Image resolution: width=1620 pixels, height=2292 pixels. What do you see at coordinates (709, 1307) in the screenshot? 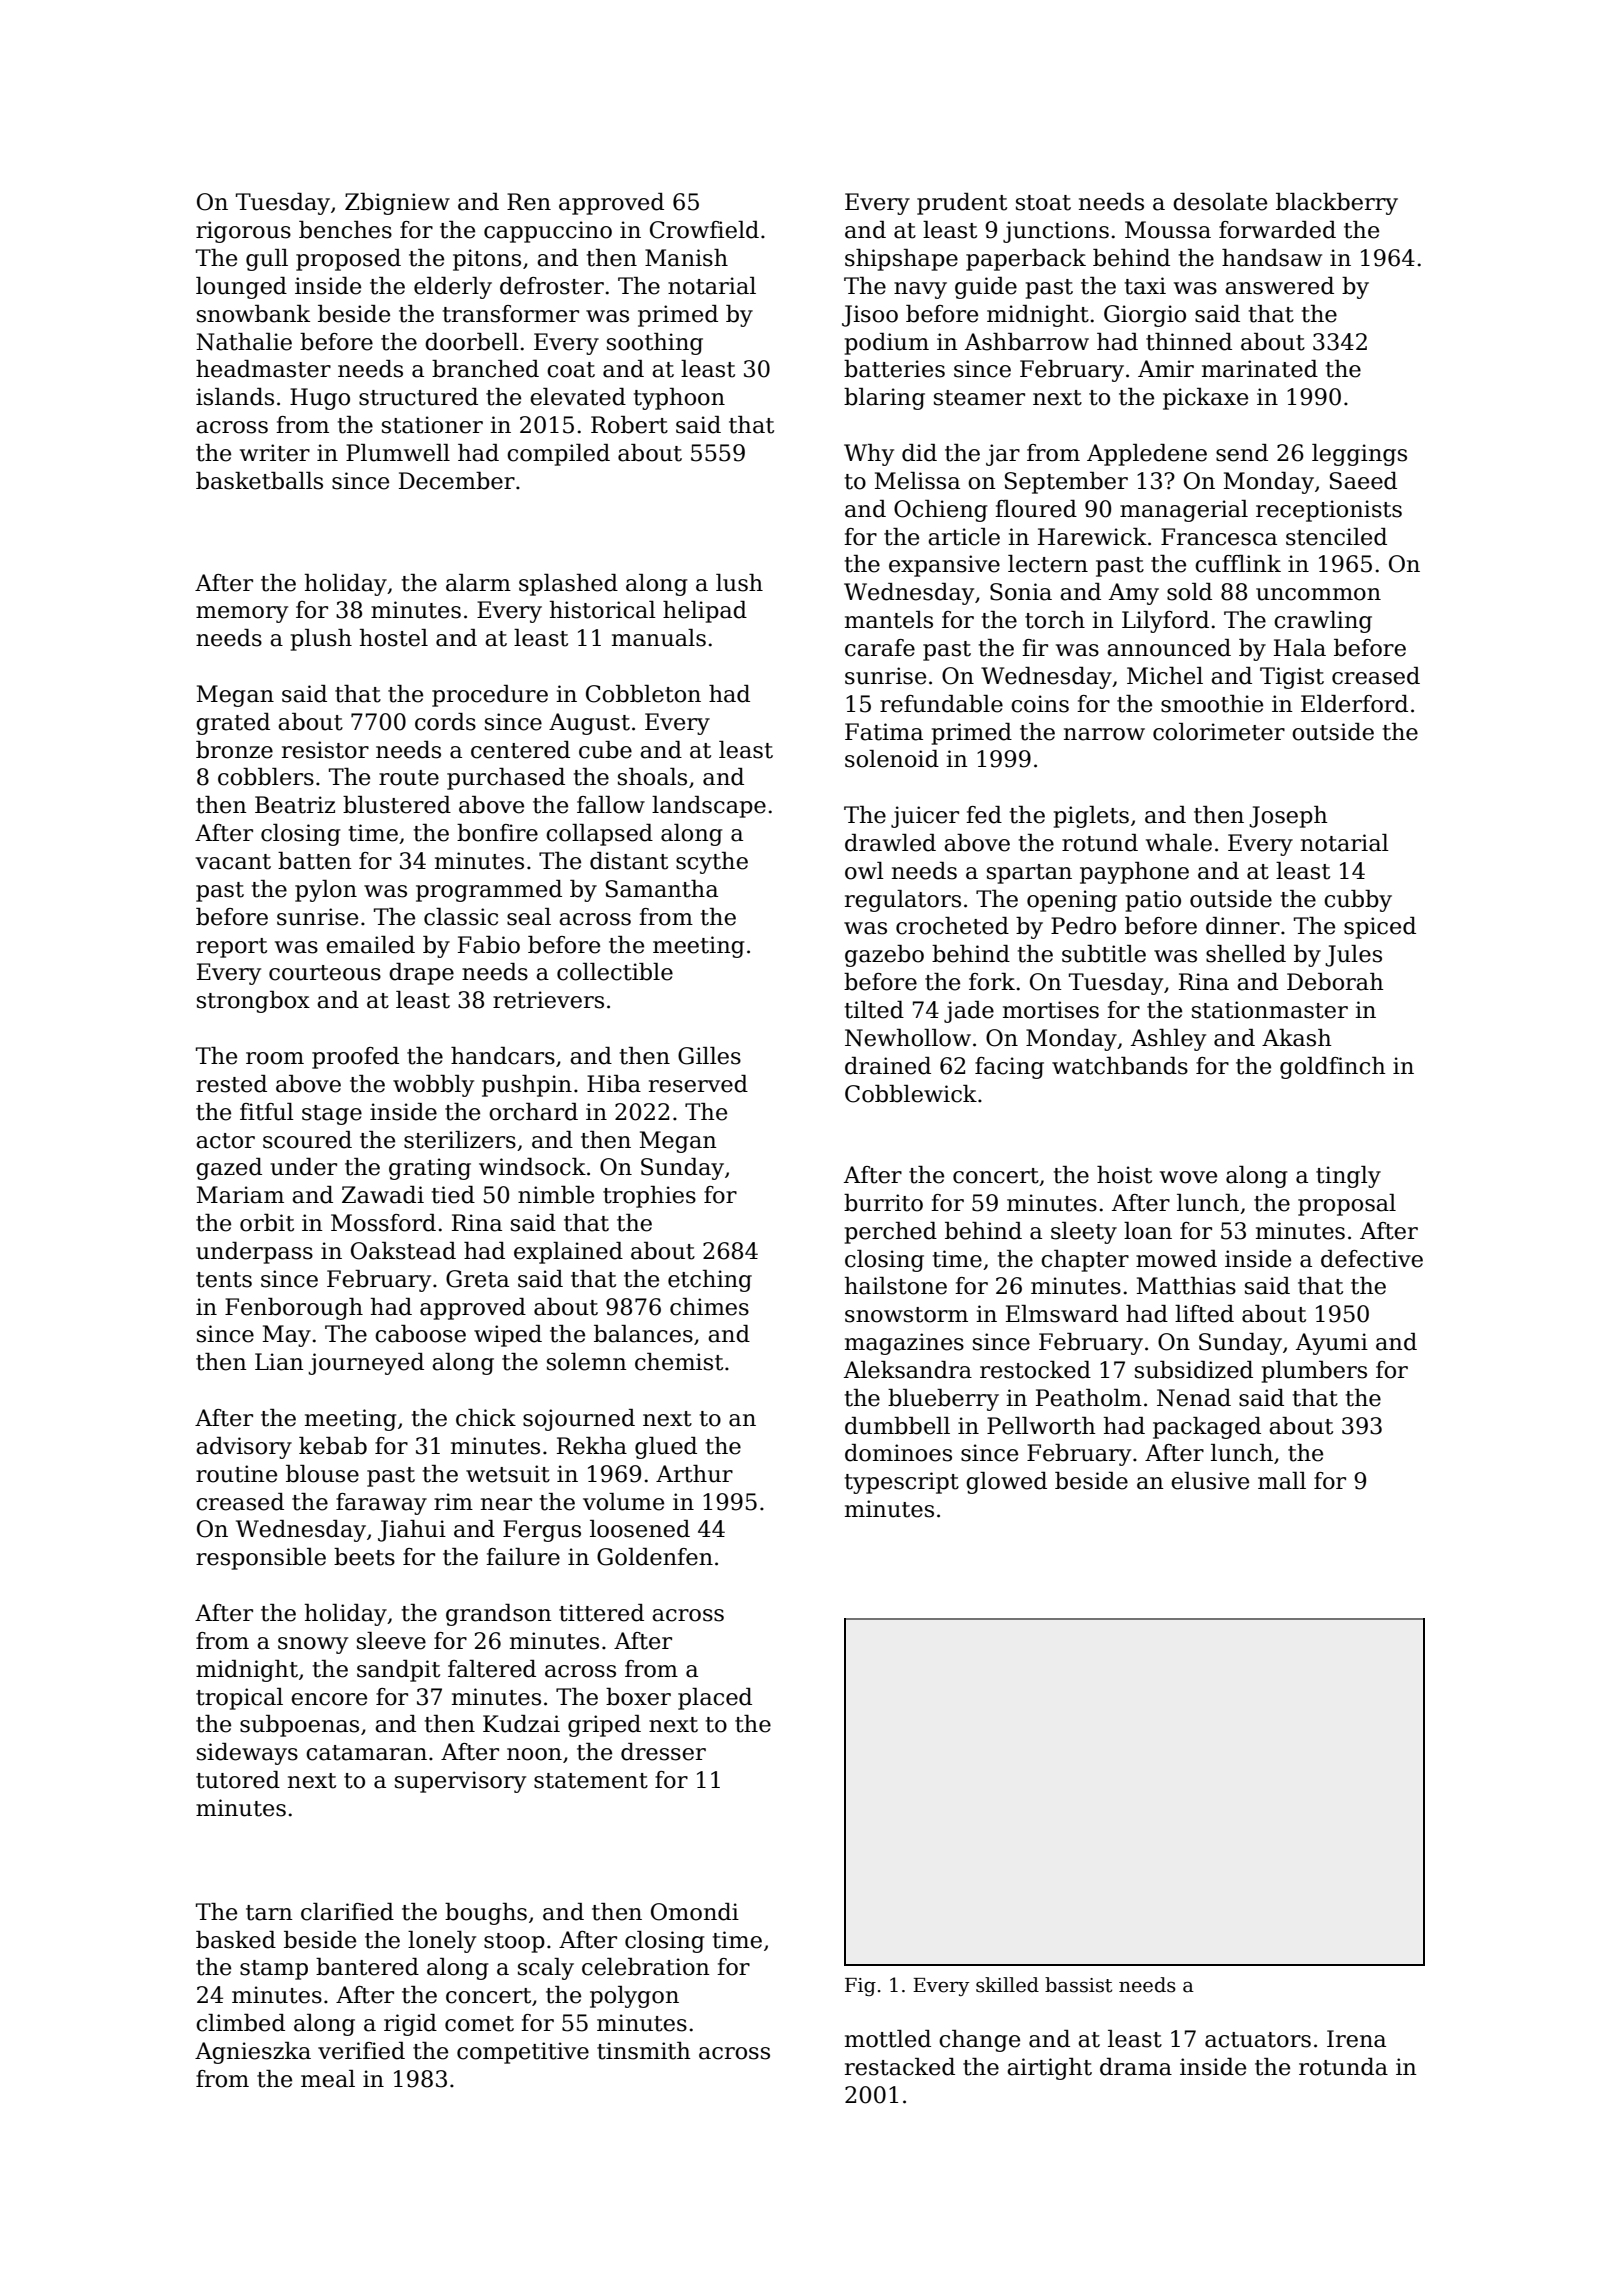
I see `chimes` at bounding box center [709, 1307].
